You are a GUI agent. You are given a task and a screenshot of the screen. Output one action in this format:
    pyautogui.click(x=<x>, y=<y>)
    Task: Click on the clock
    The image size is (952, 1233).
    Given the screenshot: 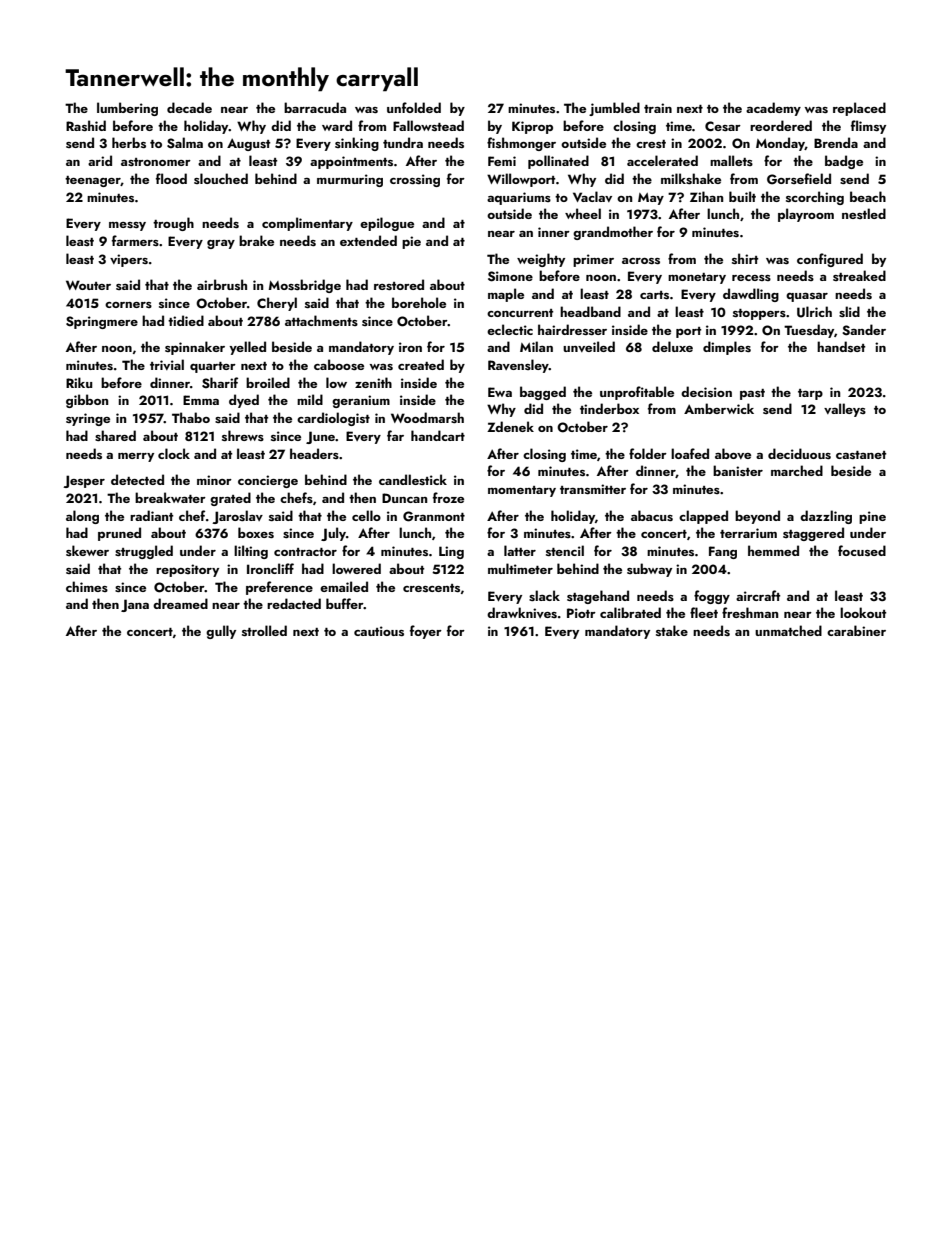 What is the action you would take?
    pyautogui.click(x=174, y=453)
